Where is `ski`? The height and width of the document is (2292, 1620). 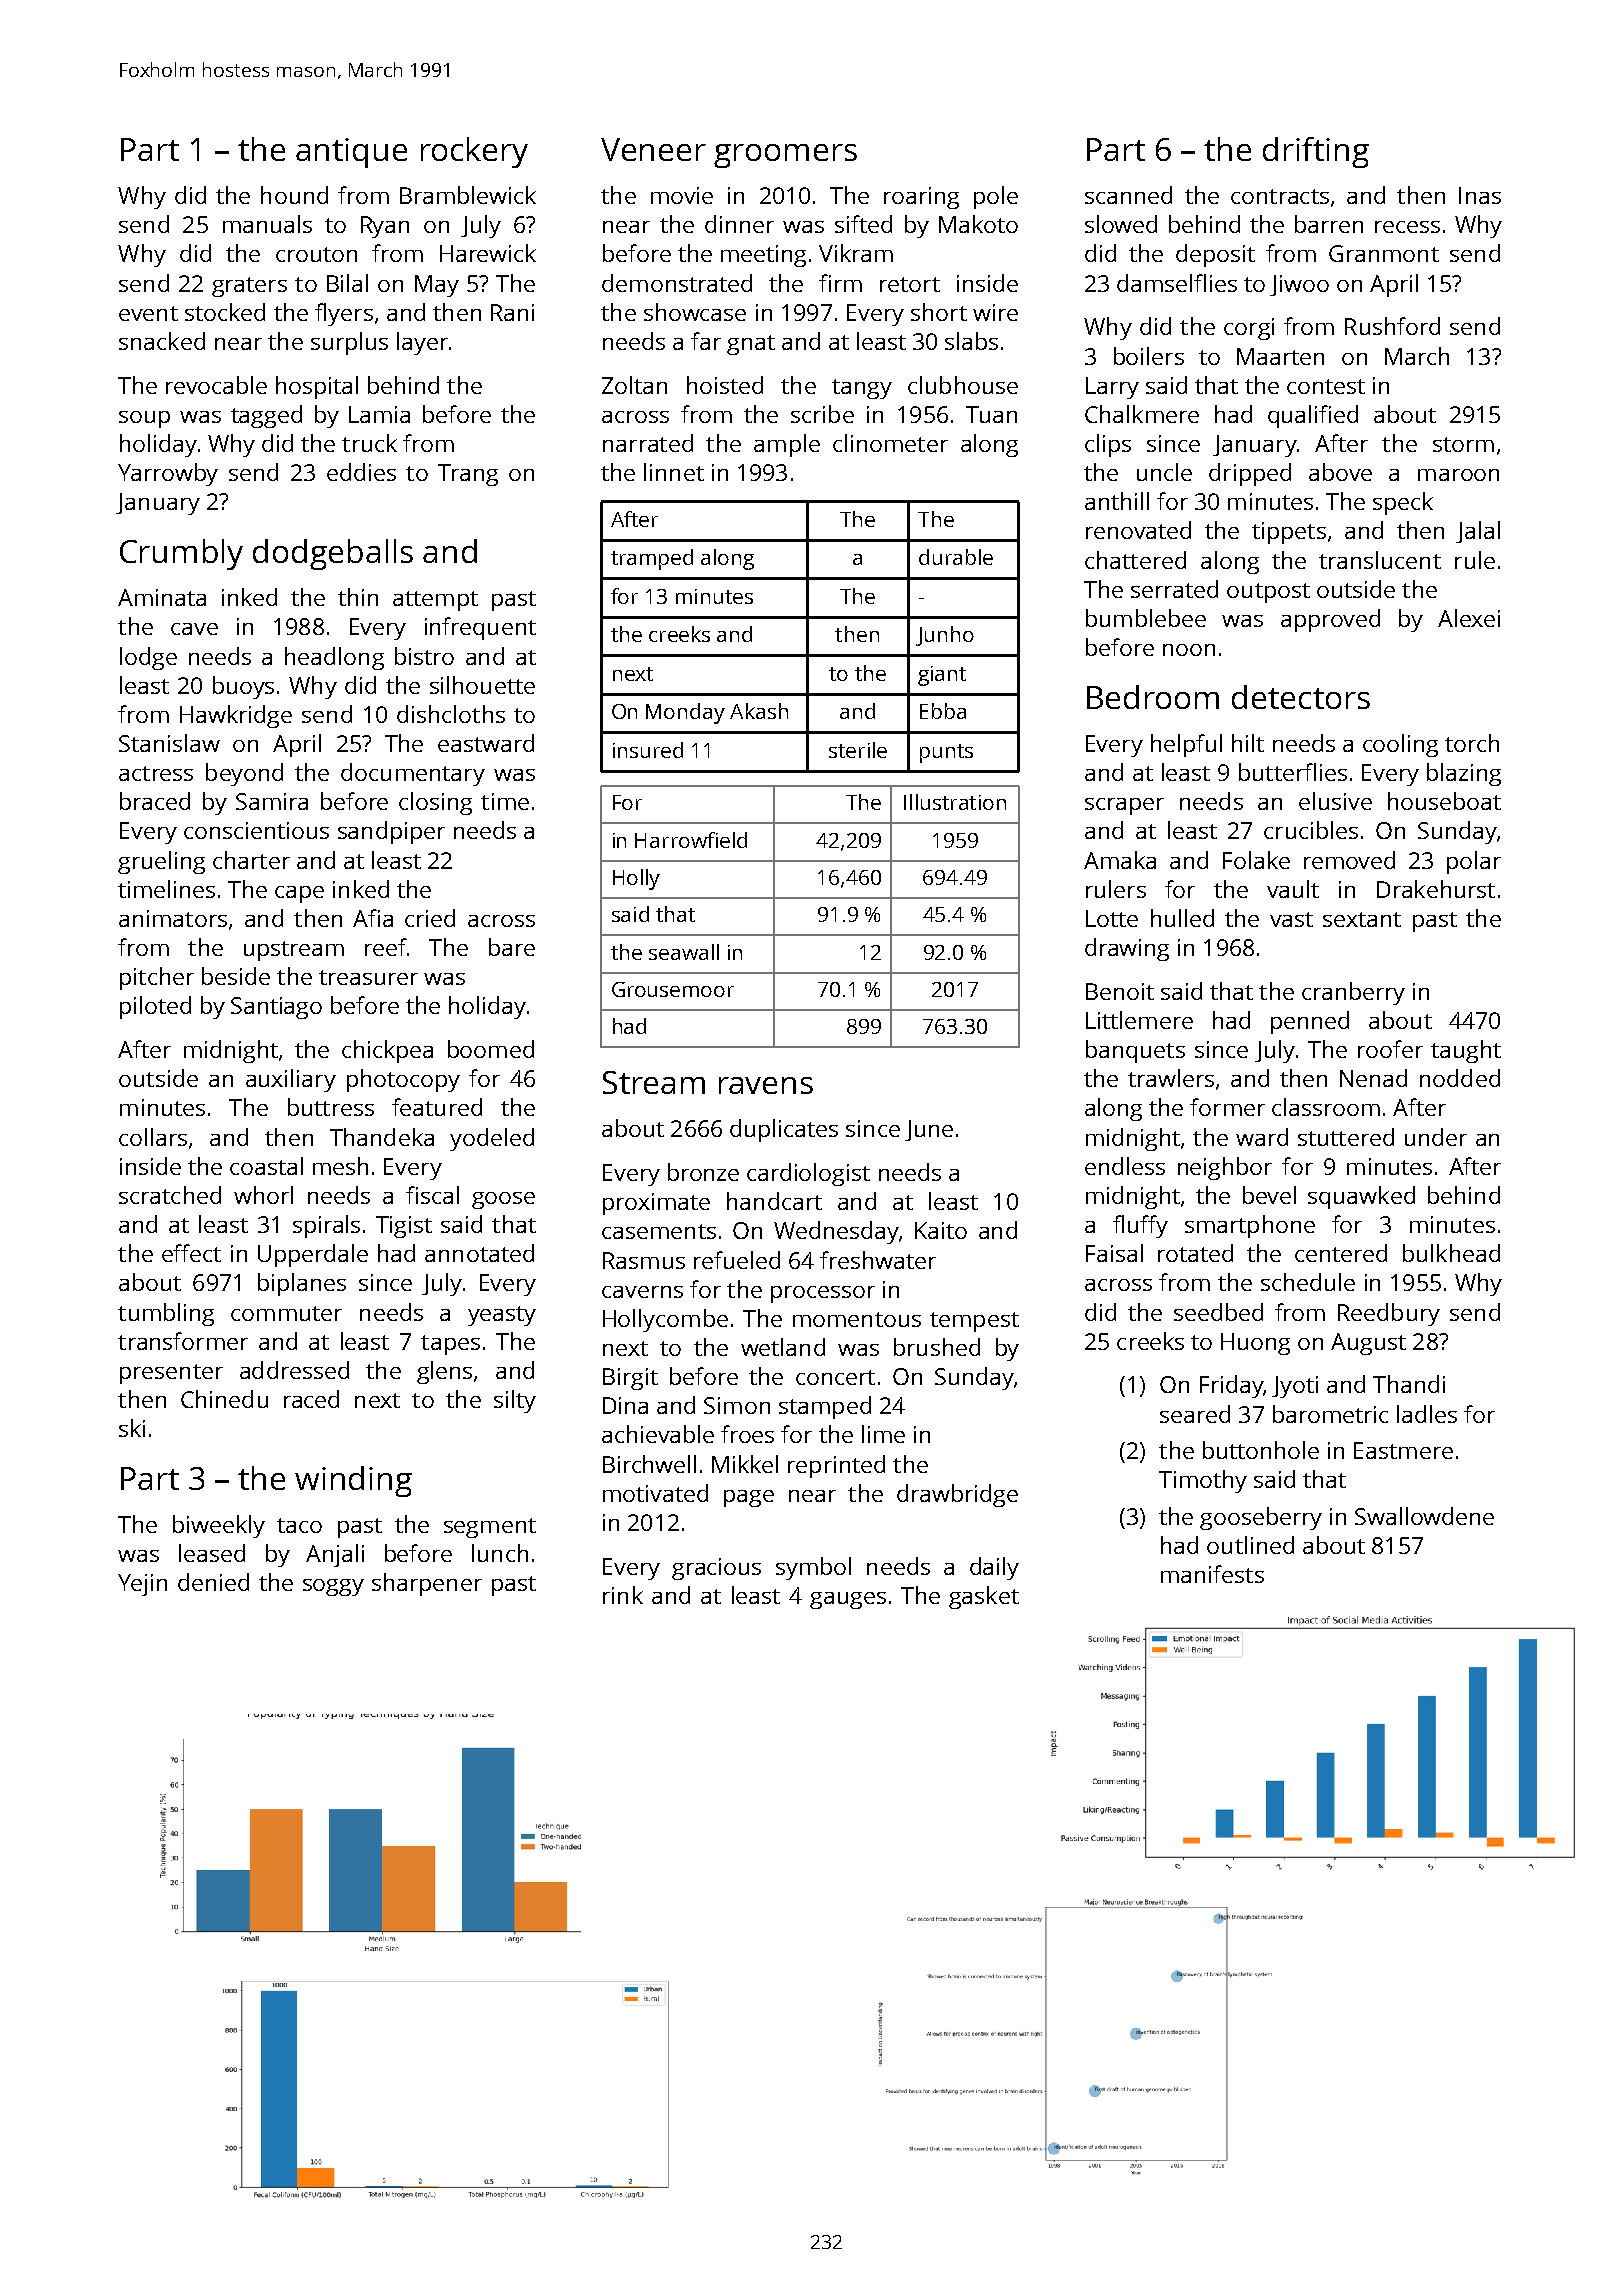 ski is located at coordinates (132, 1428).
